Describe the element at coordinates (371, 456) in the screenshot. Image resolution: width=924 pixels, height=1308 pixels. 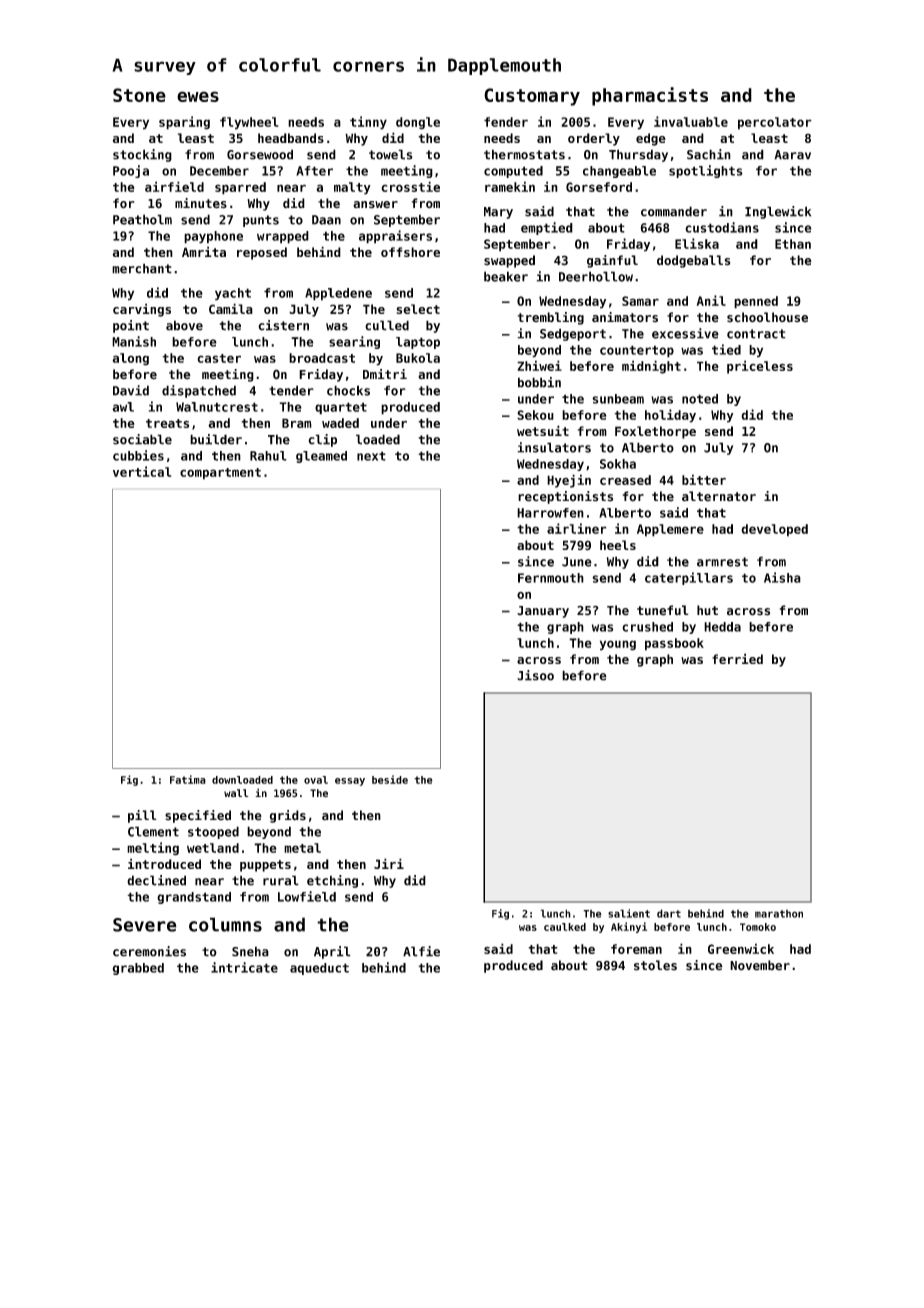
I see `next` at that location.
